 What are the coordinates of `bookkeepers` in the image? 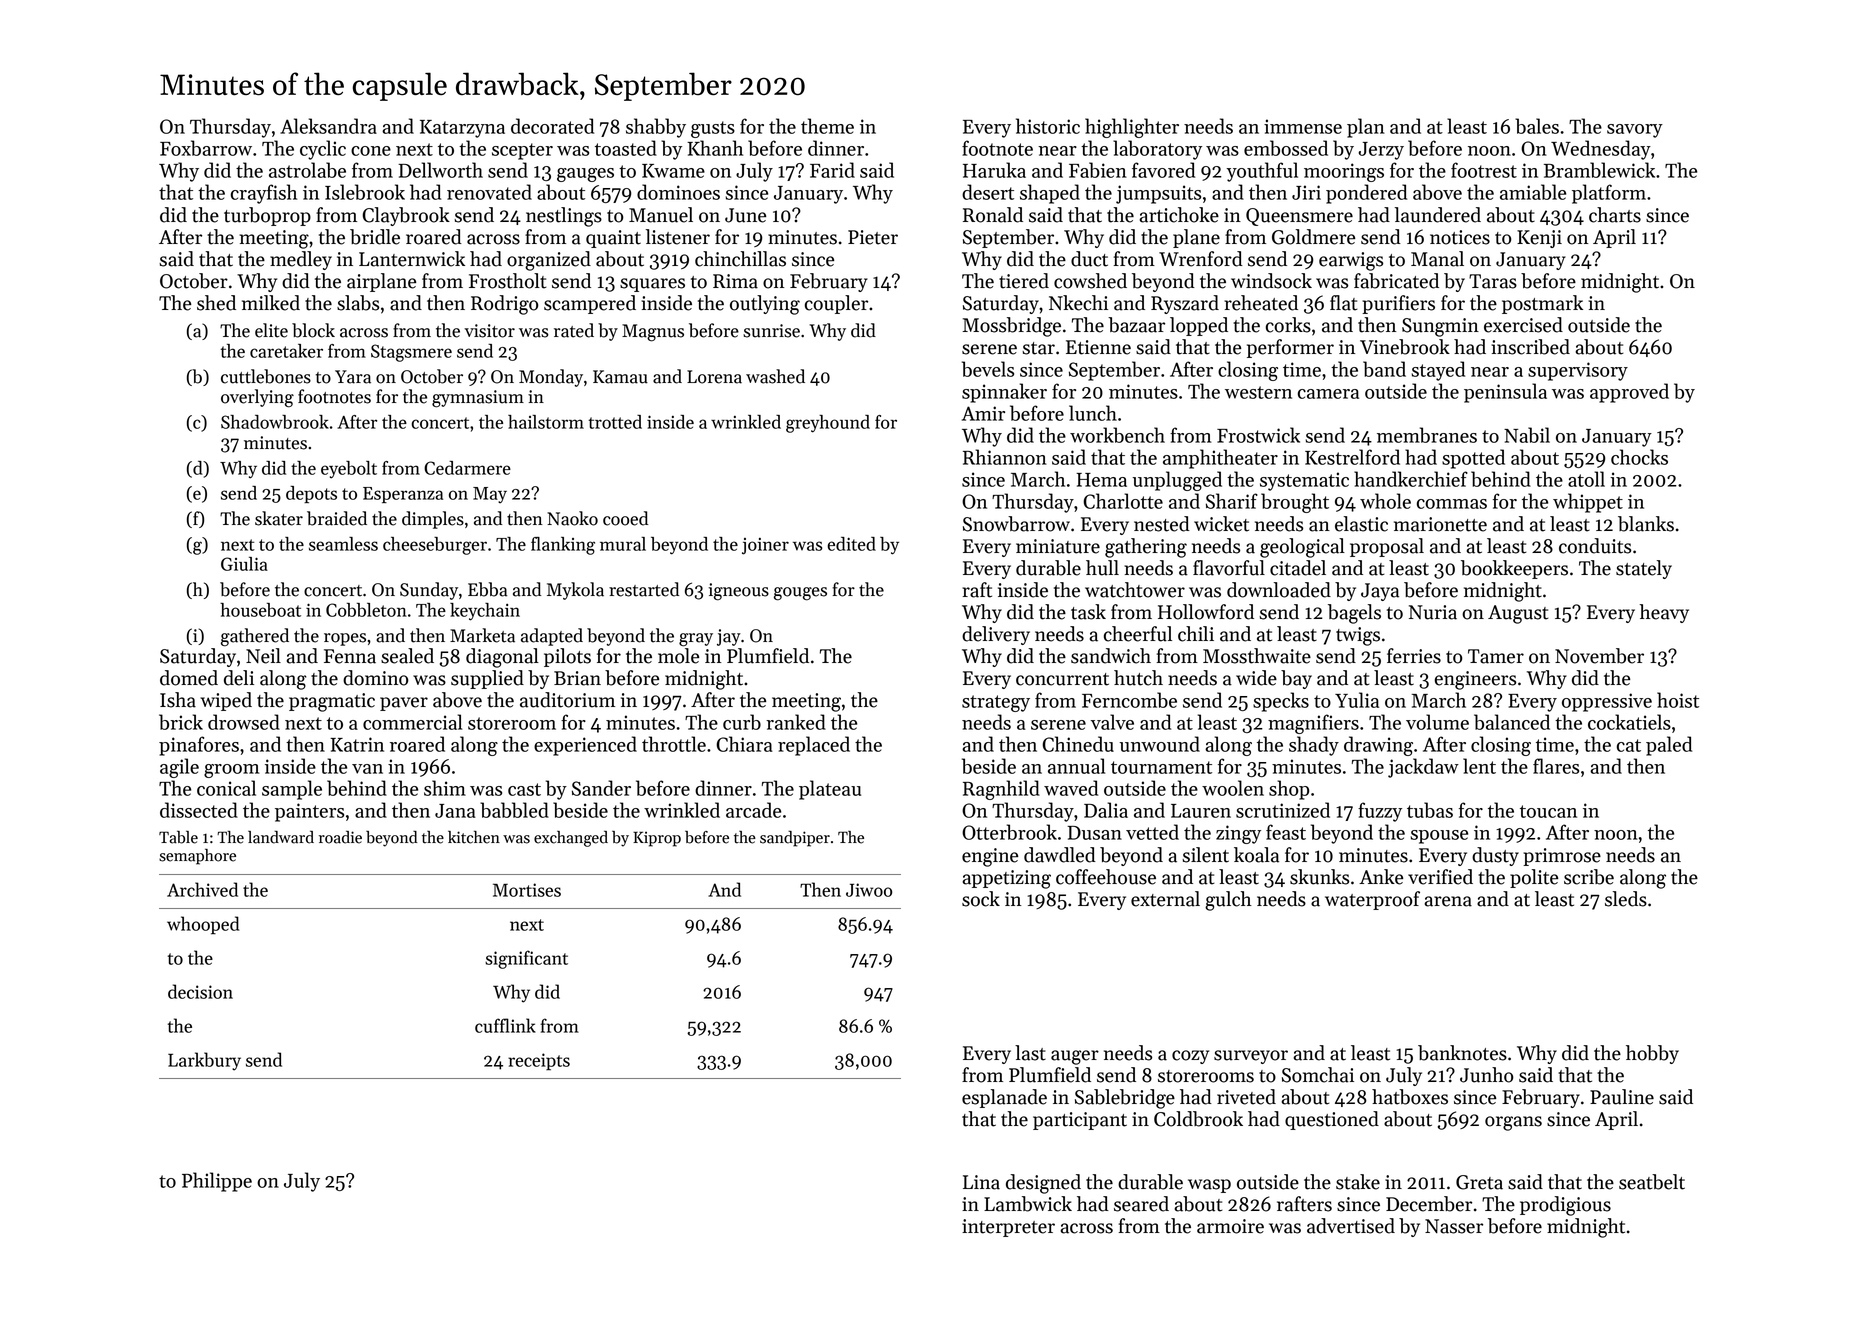 It's located at (1514, 569).
